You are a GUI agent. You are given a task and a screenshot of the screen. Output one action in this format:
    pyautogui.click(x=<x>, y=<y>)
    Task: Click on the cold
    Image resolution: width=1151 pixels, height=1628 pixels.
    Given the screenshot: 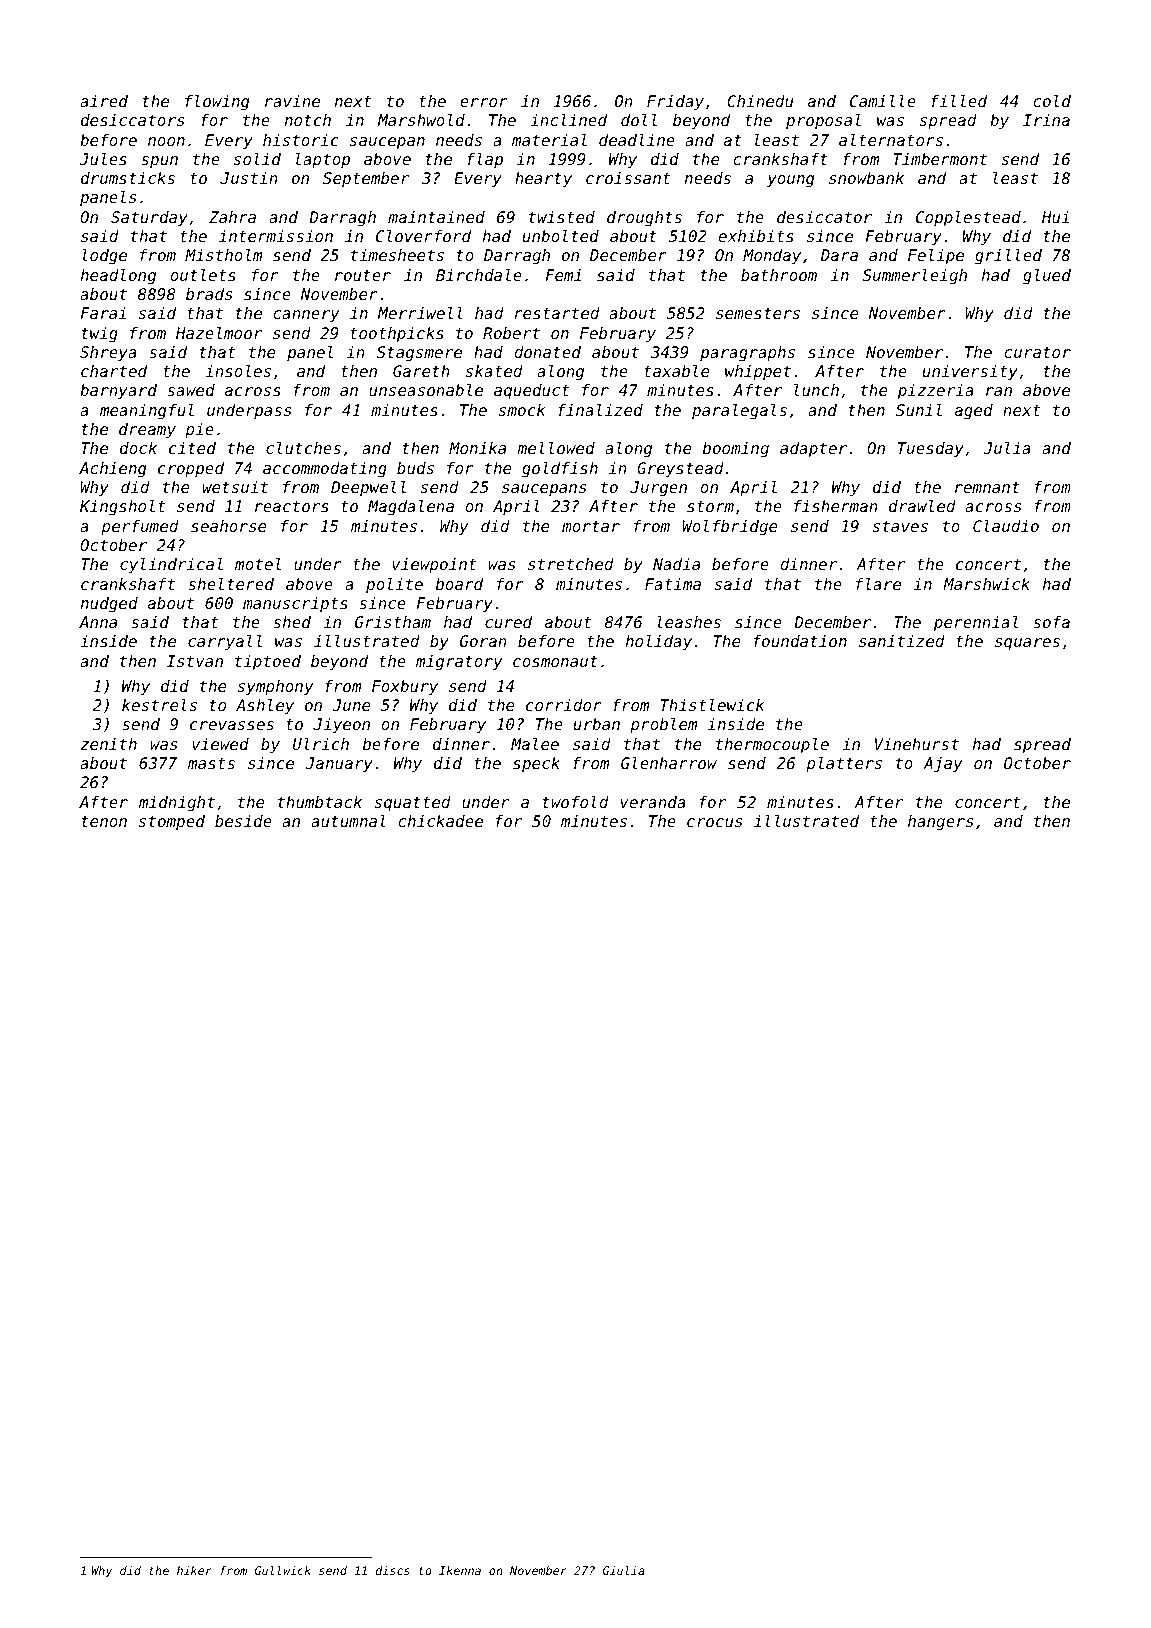 What is the action you would take?
    pyautogui.click(x=1052, y=101)
